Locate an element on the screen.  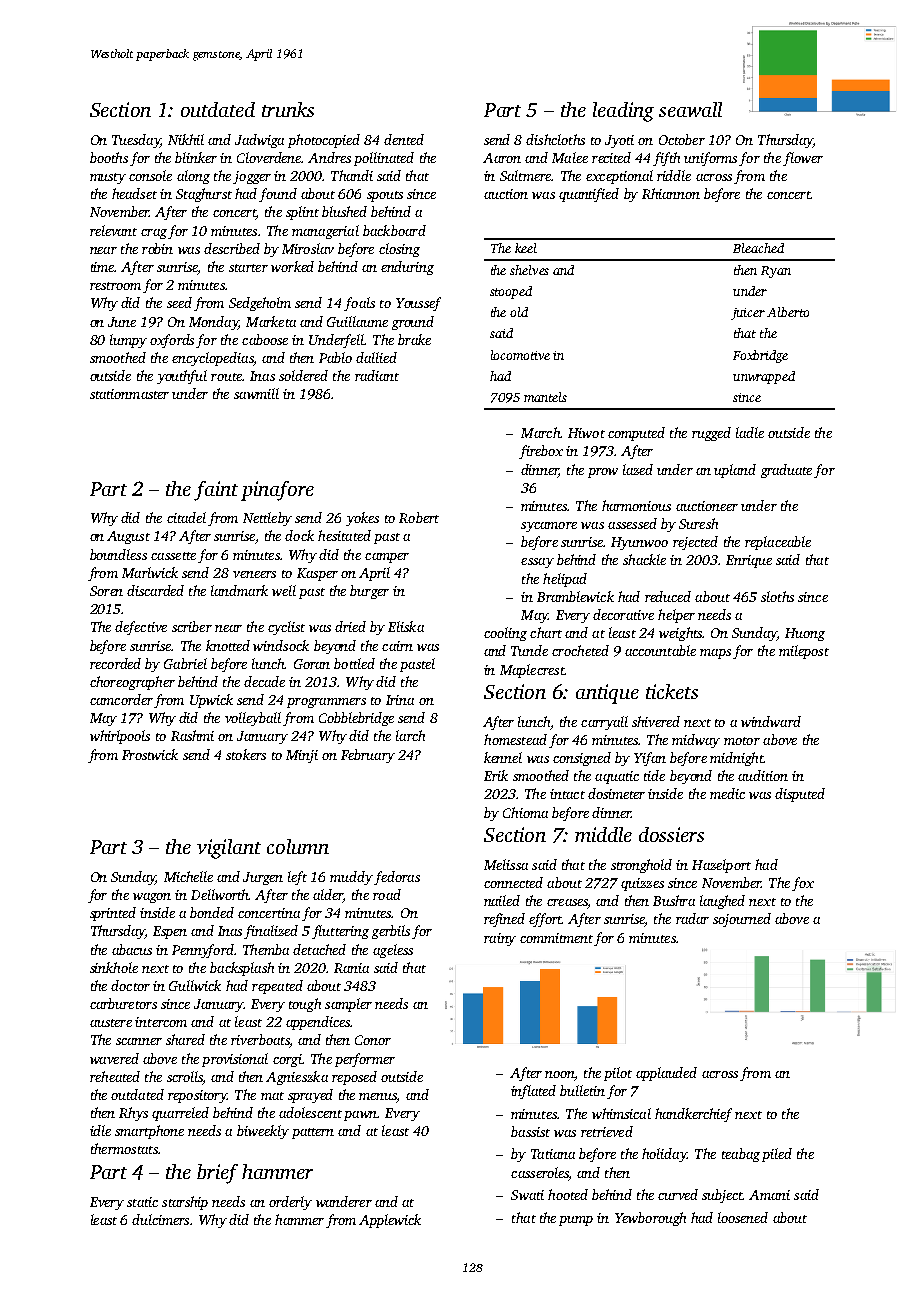
brake is located at coordinates (414, 339).
